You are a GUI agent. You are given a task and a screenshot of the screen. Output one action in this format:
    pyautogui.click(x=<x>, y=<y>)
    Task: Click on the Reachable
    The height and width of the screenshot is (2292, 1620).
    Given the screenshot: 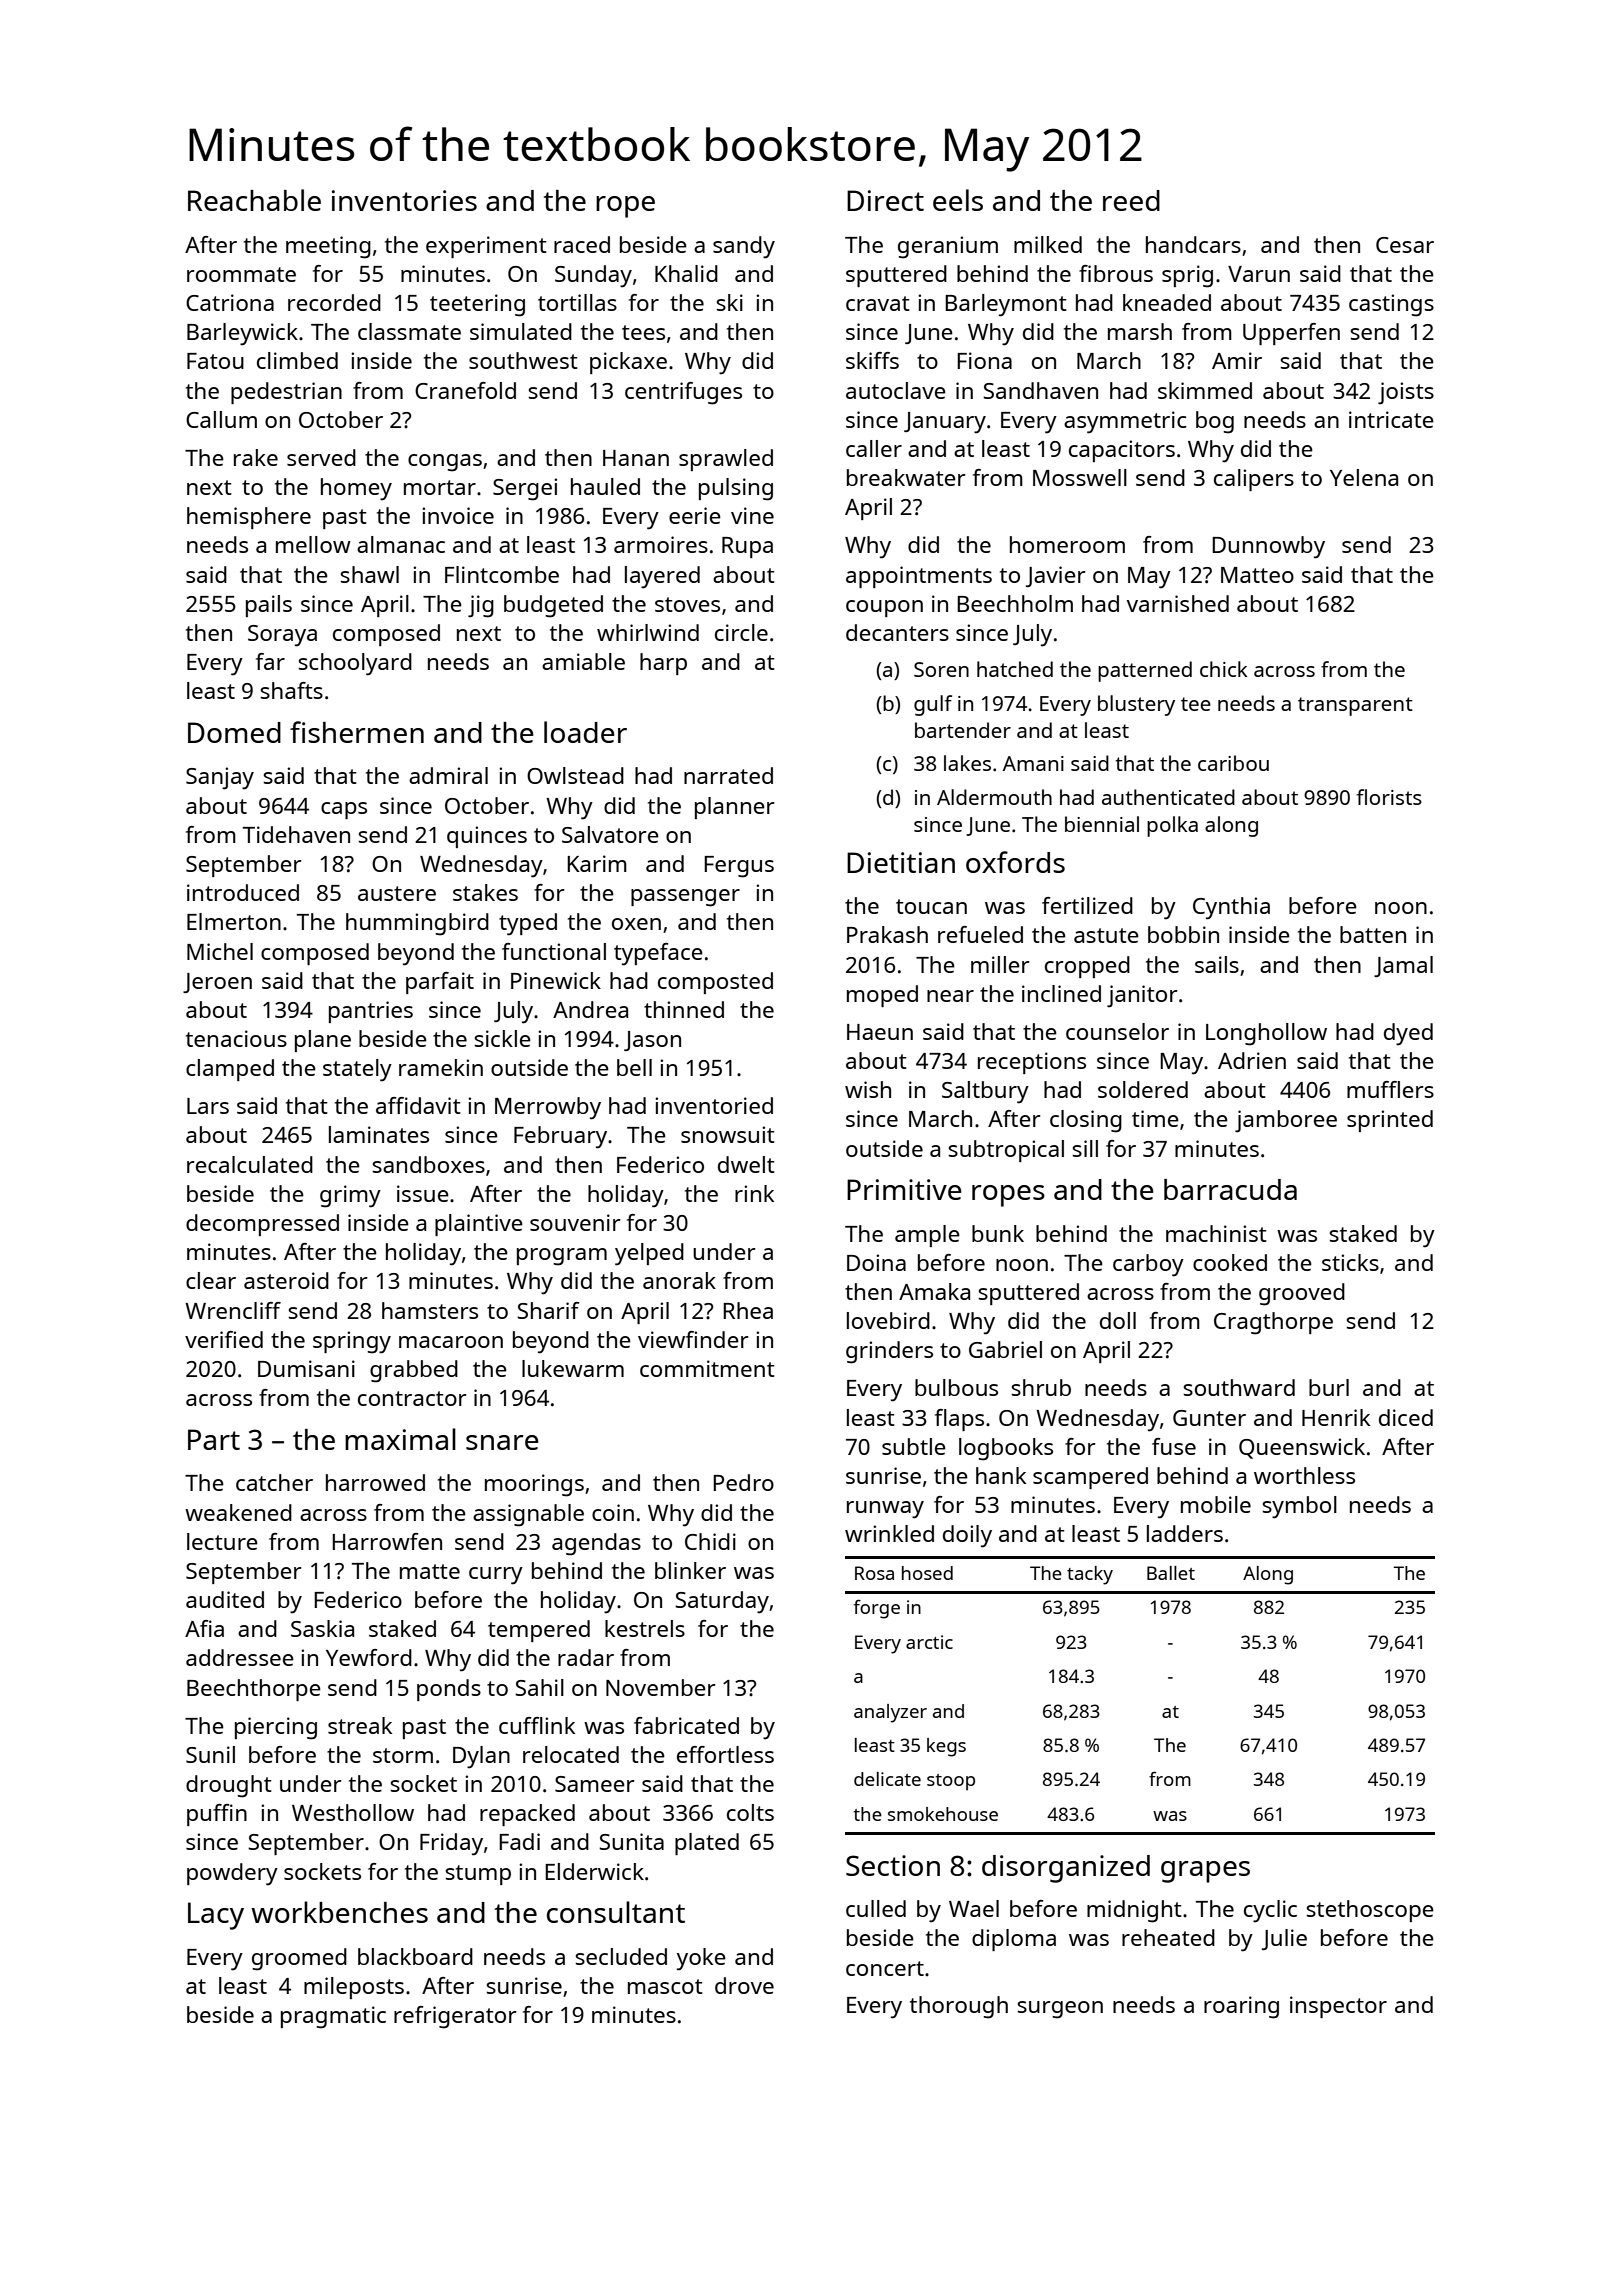 What is the action you would take?
    pyautogui.click(x=254, y=200)
